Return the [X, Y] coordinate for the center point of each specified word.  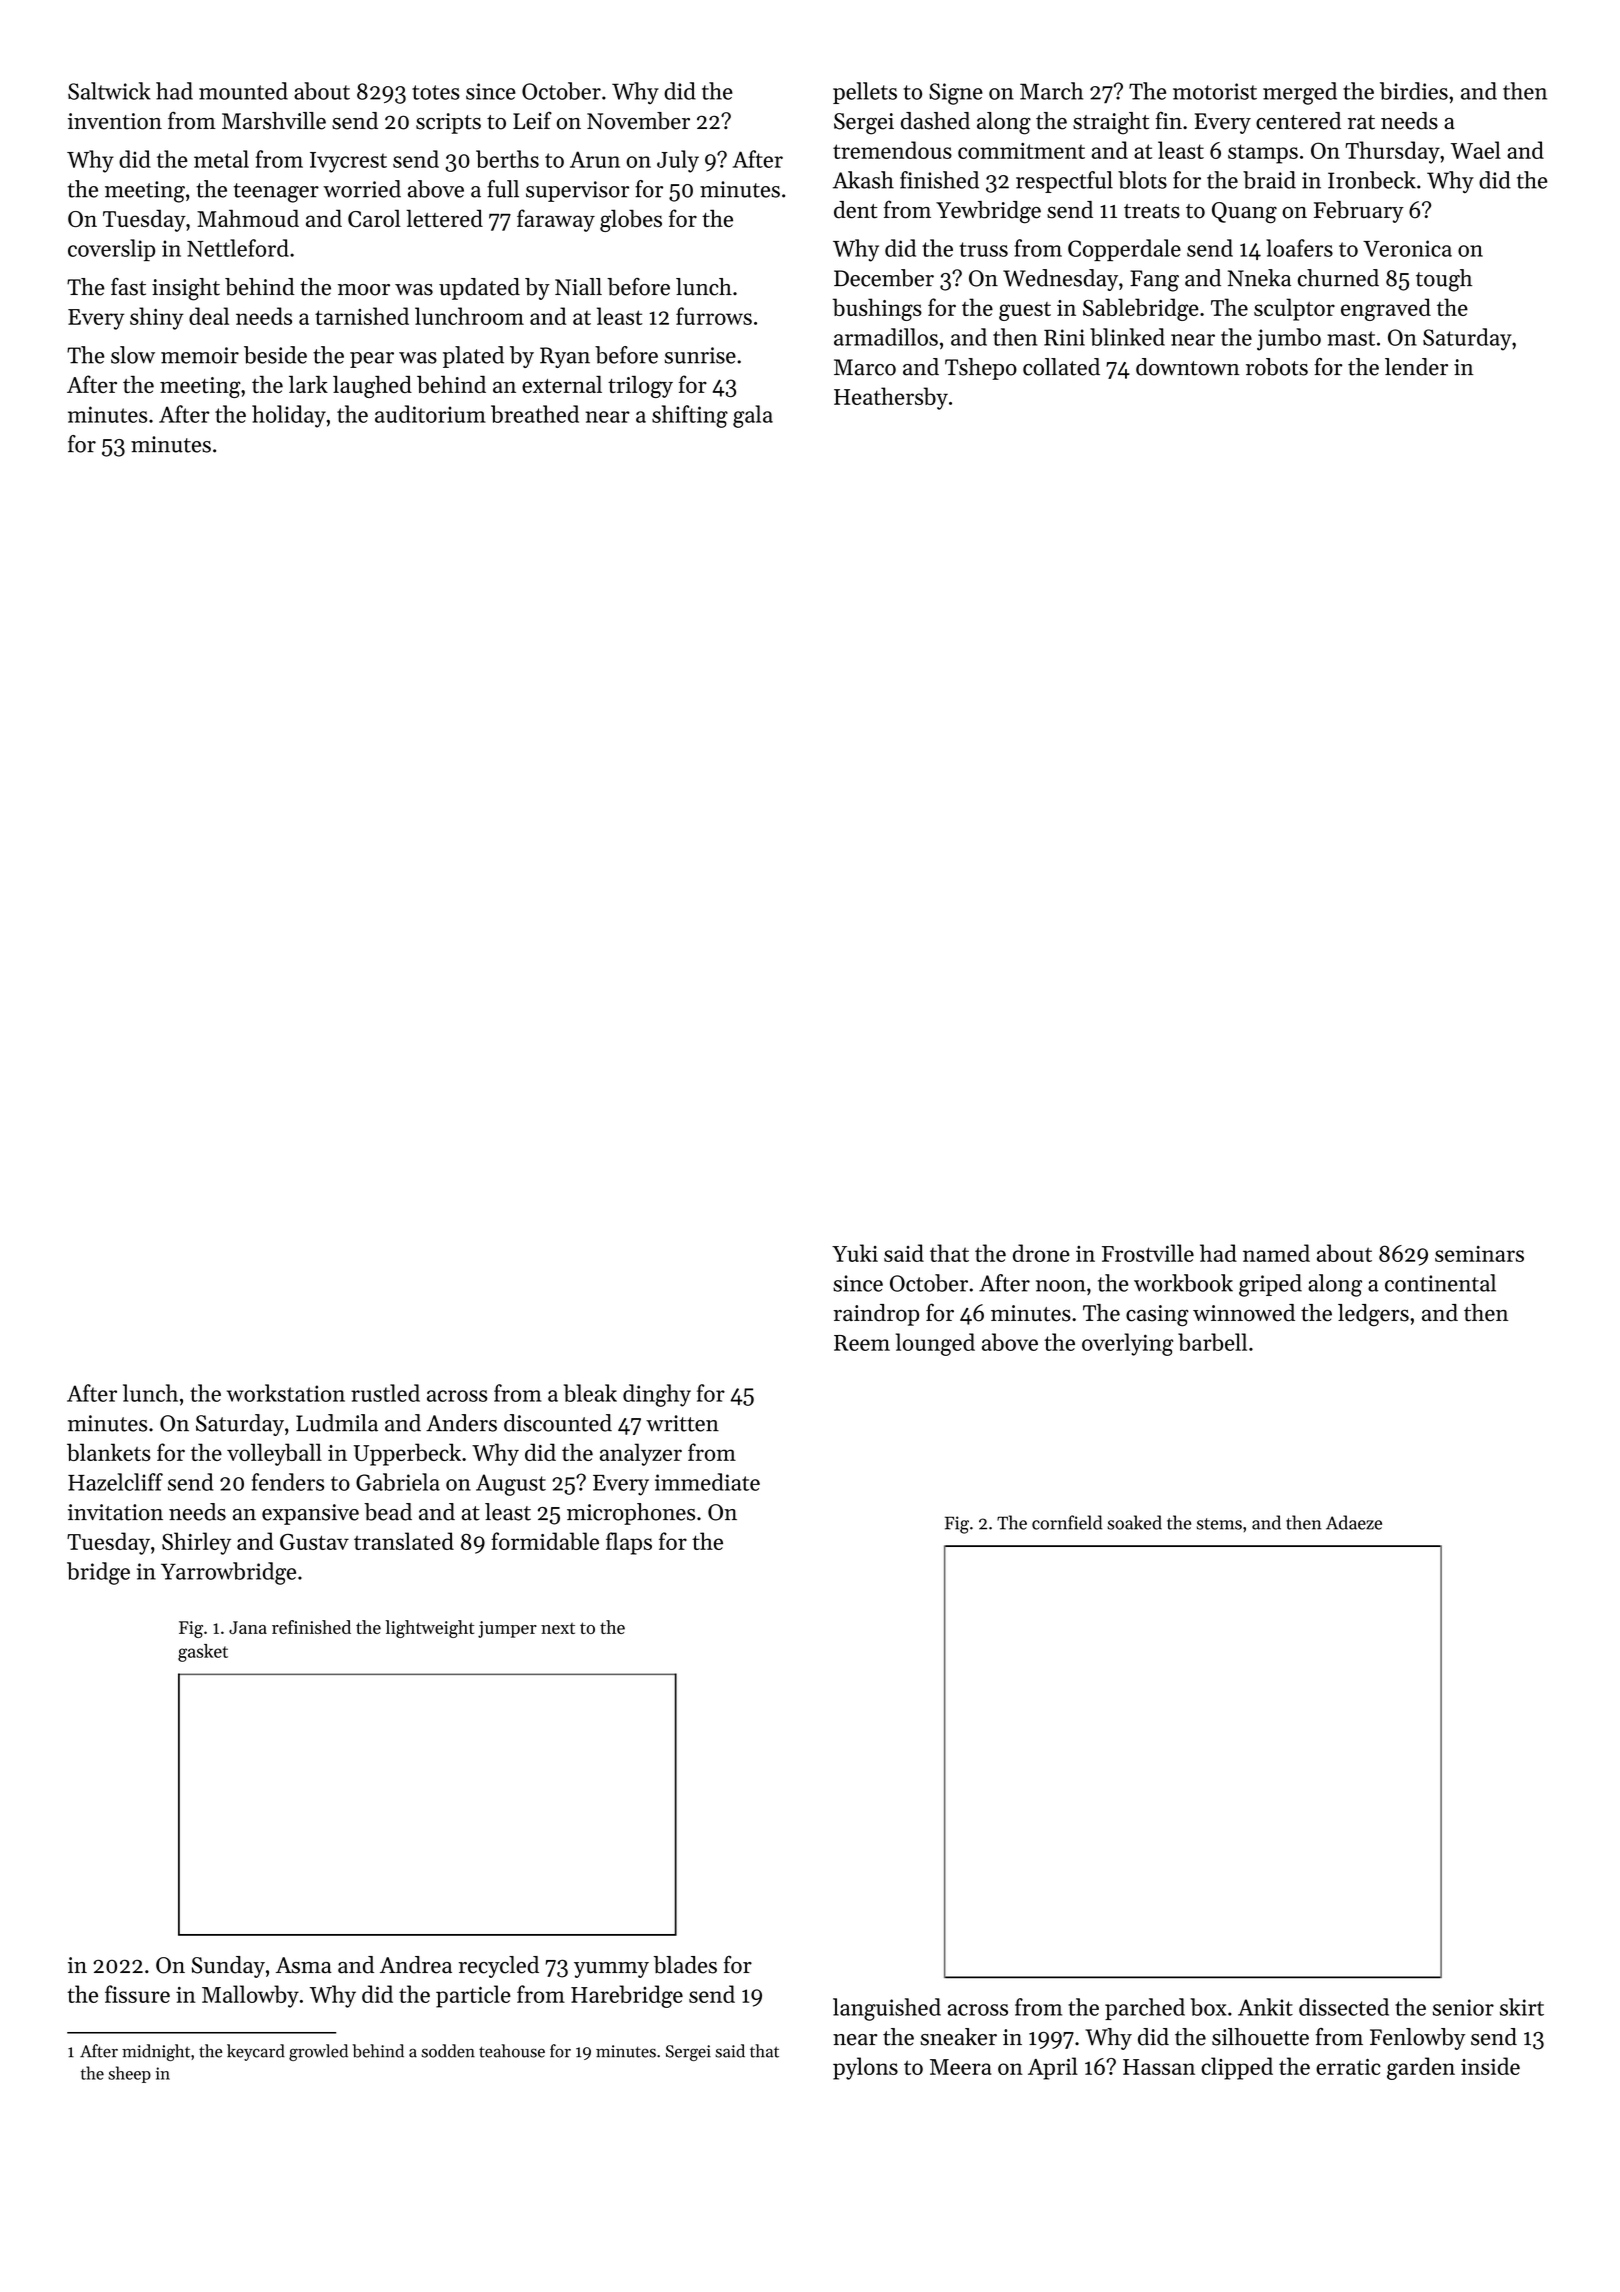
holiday [289, 416]
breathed [535, 414]
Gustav [314, 1542]
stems [1219, 1524]
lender [1416, 367]
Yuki [855, 1253]
